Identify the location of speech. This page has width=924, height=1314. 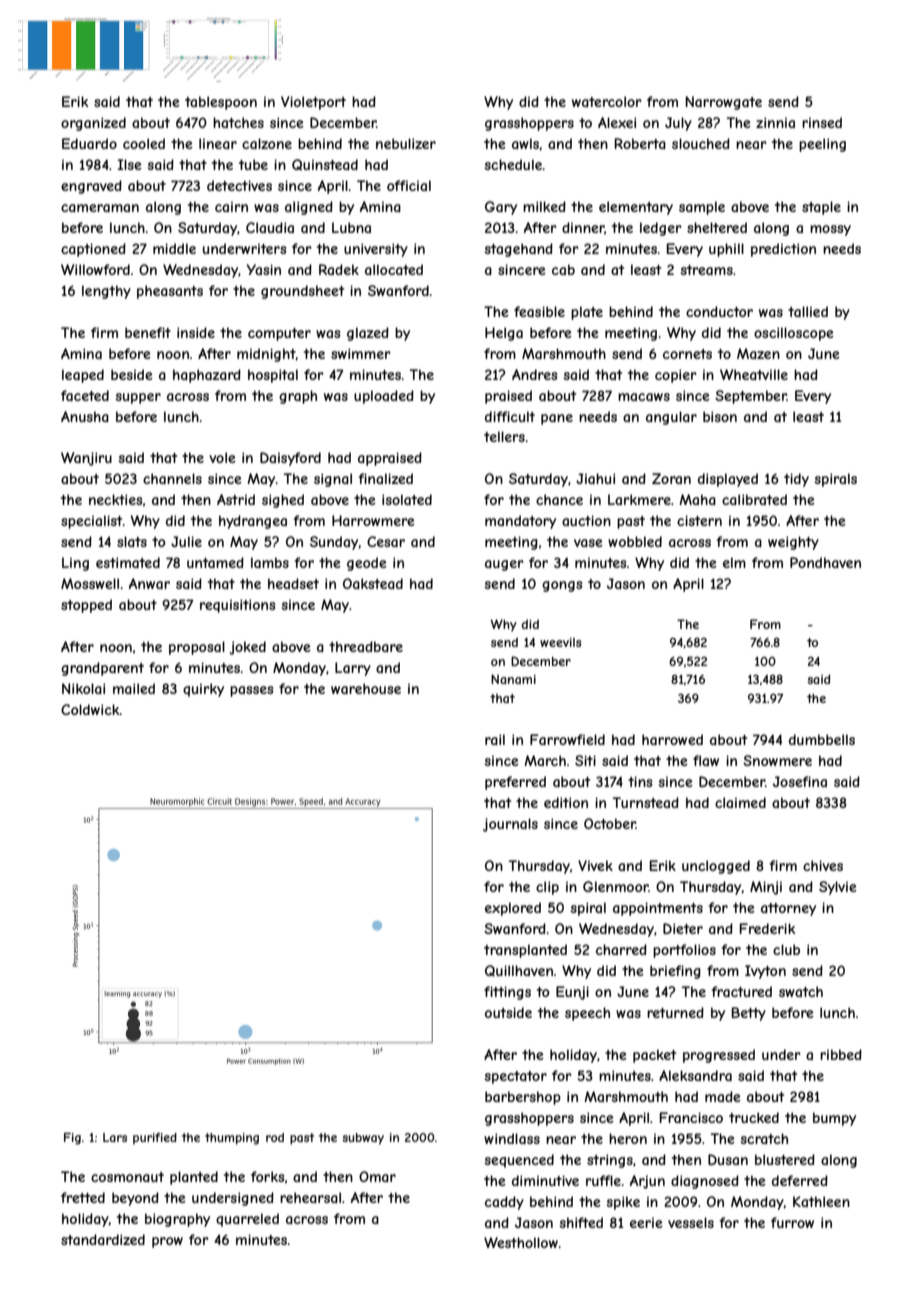
(587, 1014).
